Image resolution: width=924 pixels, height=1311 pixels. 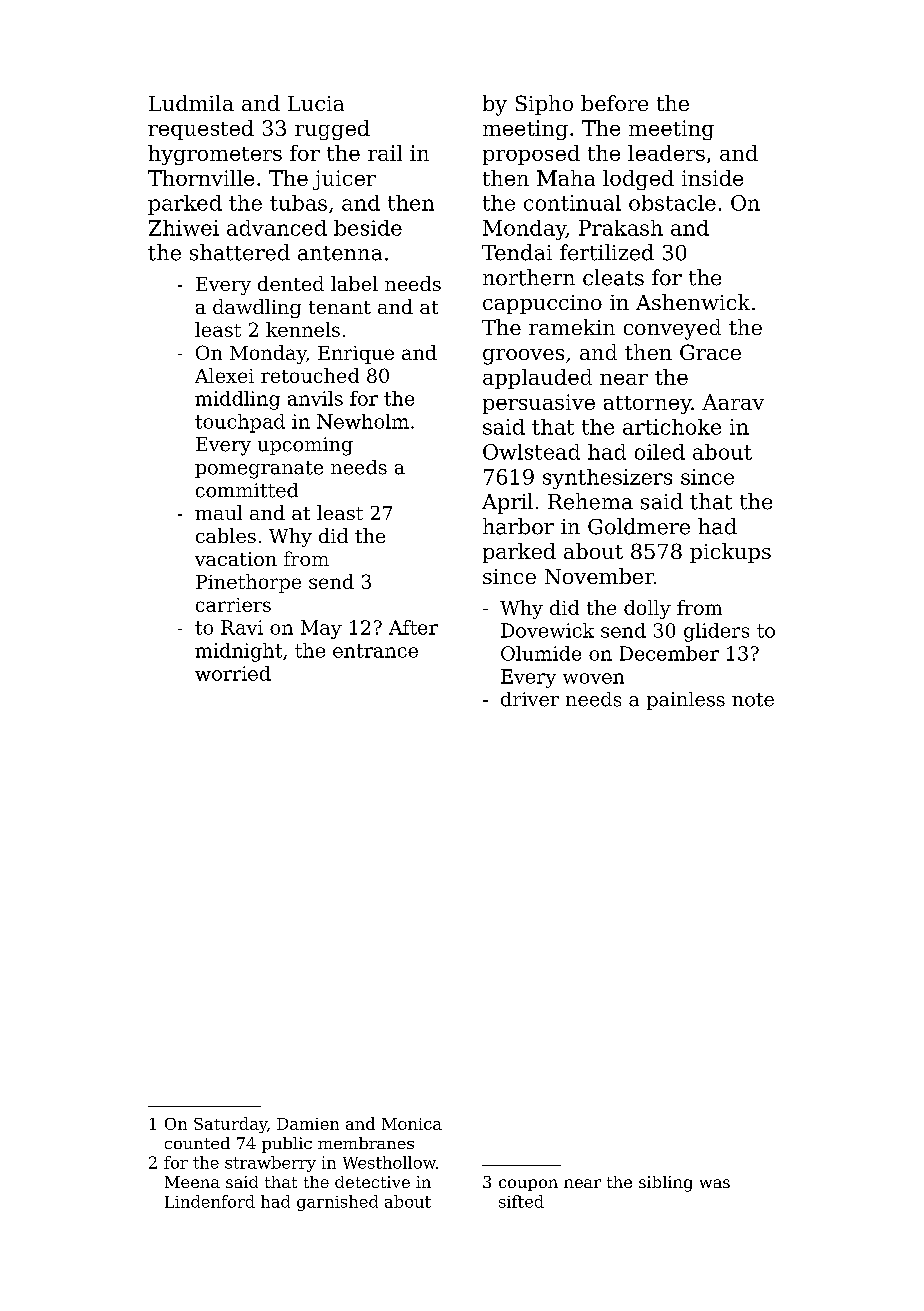 I want to click on proposed, so click(x=531, y=155).
